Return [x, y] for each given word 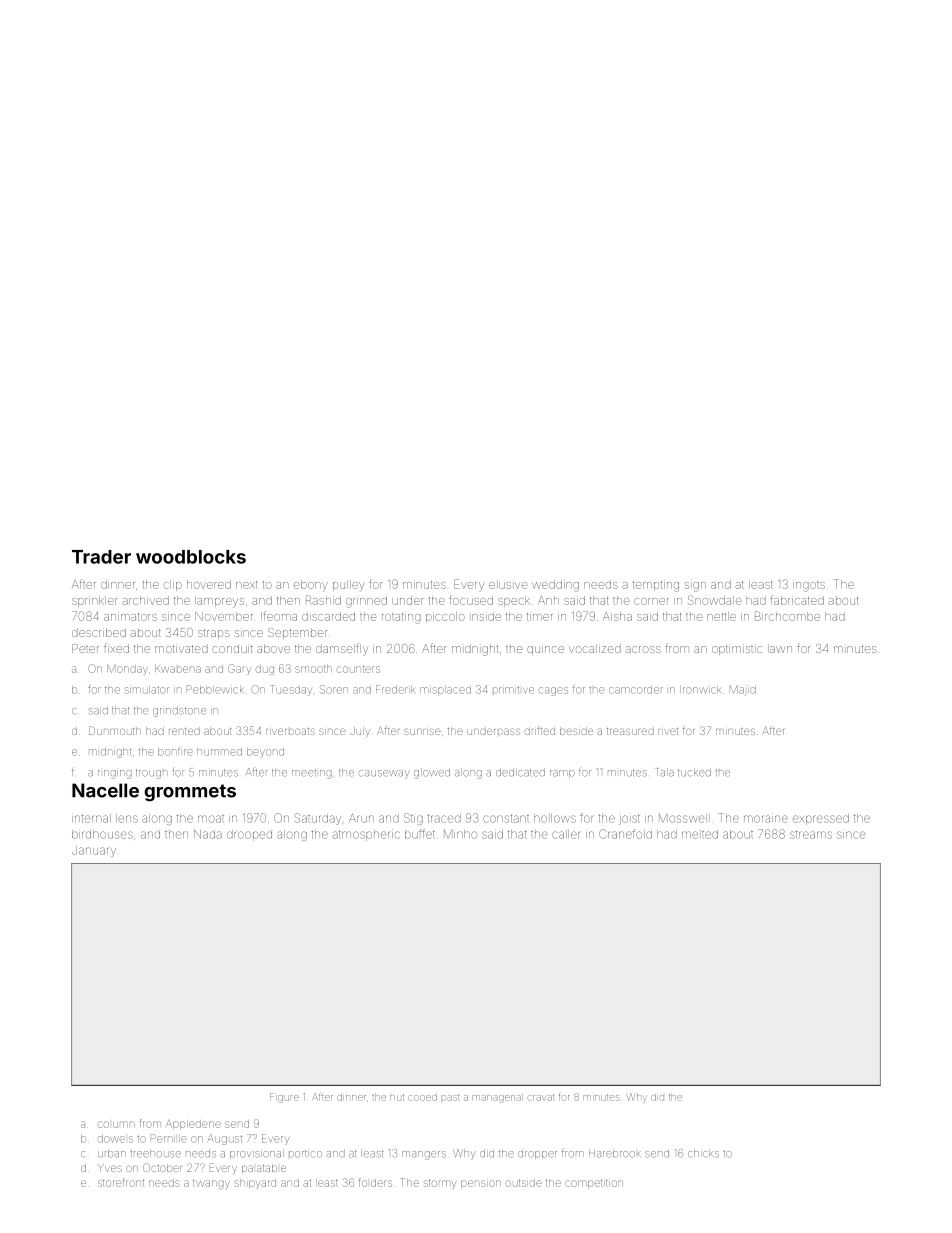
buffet [420, 834]
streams [811, 834]
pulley [349, 585]
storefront [121, 1182]
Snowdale [715, 600]
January [94, 851]
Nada [208, 834]
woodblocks [191, 557]
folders [375, 1182]
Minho [460, 834]
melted [700, 834]
